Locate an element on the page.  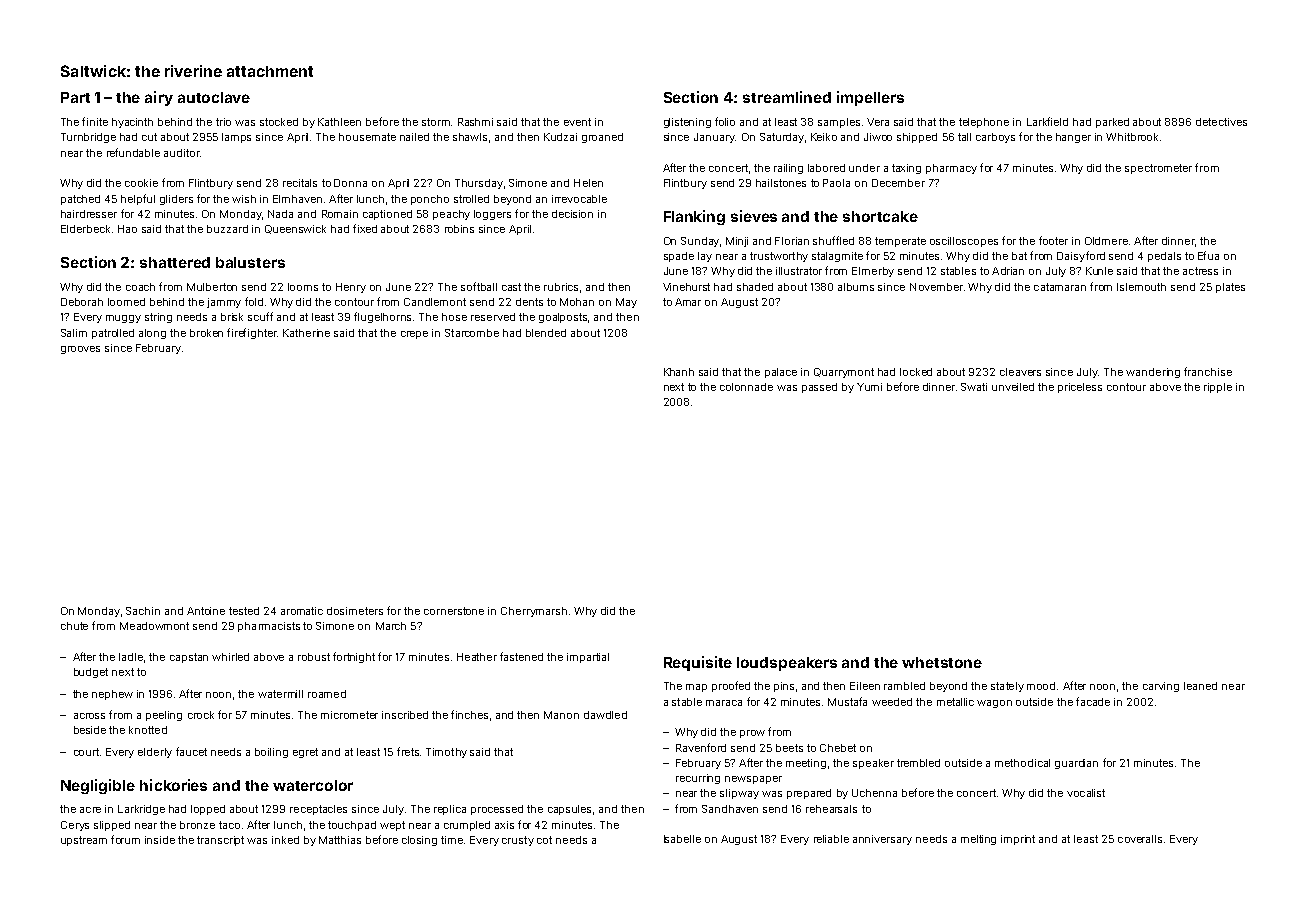
receptacles is located at coordinates (318, 810).
